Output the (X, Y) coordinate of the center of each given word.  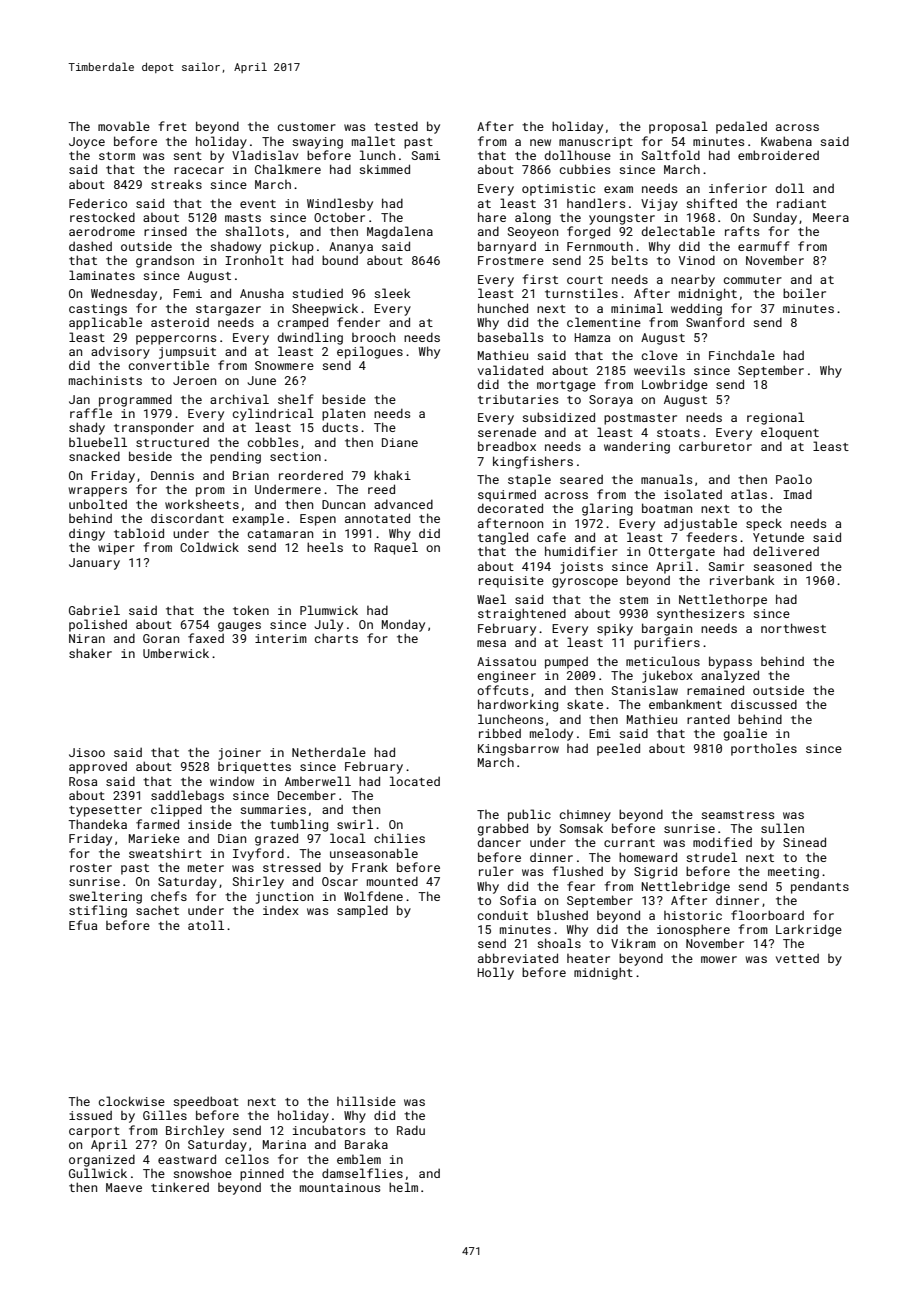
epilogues (370, 352)
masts (243, 218)
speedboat (206, 1102)
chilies (399, 838)
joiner (240, 754)
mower (719, 959)
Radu (411, 1130)
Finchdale (742, 355)
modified (722, 842)
